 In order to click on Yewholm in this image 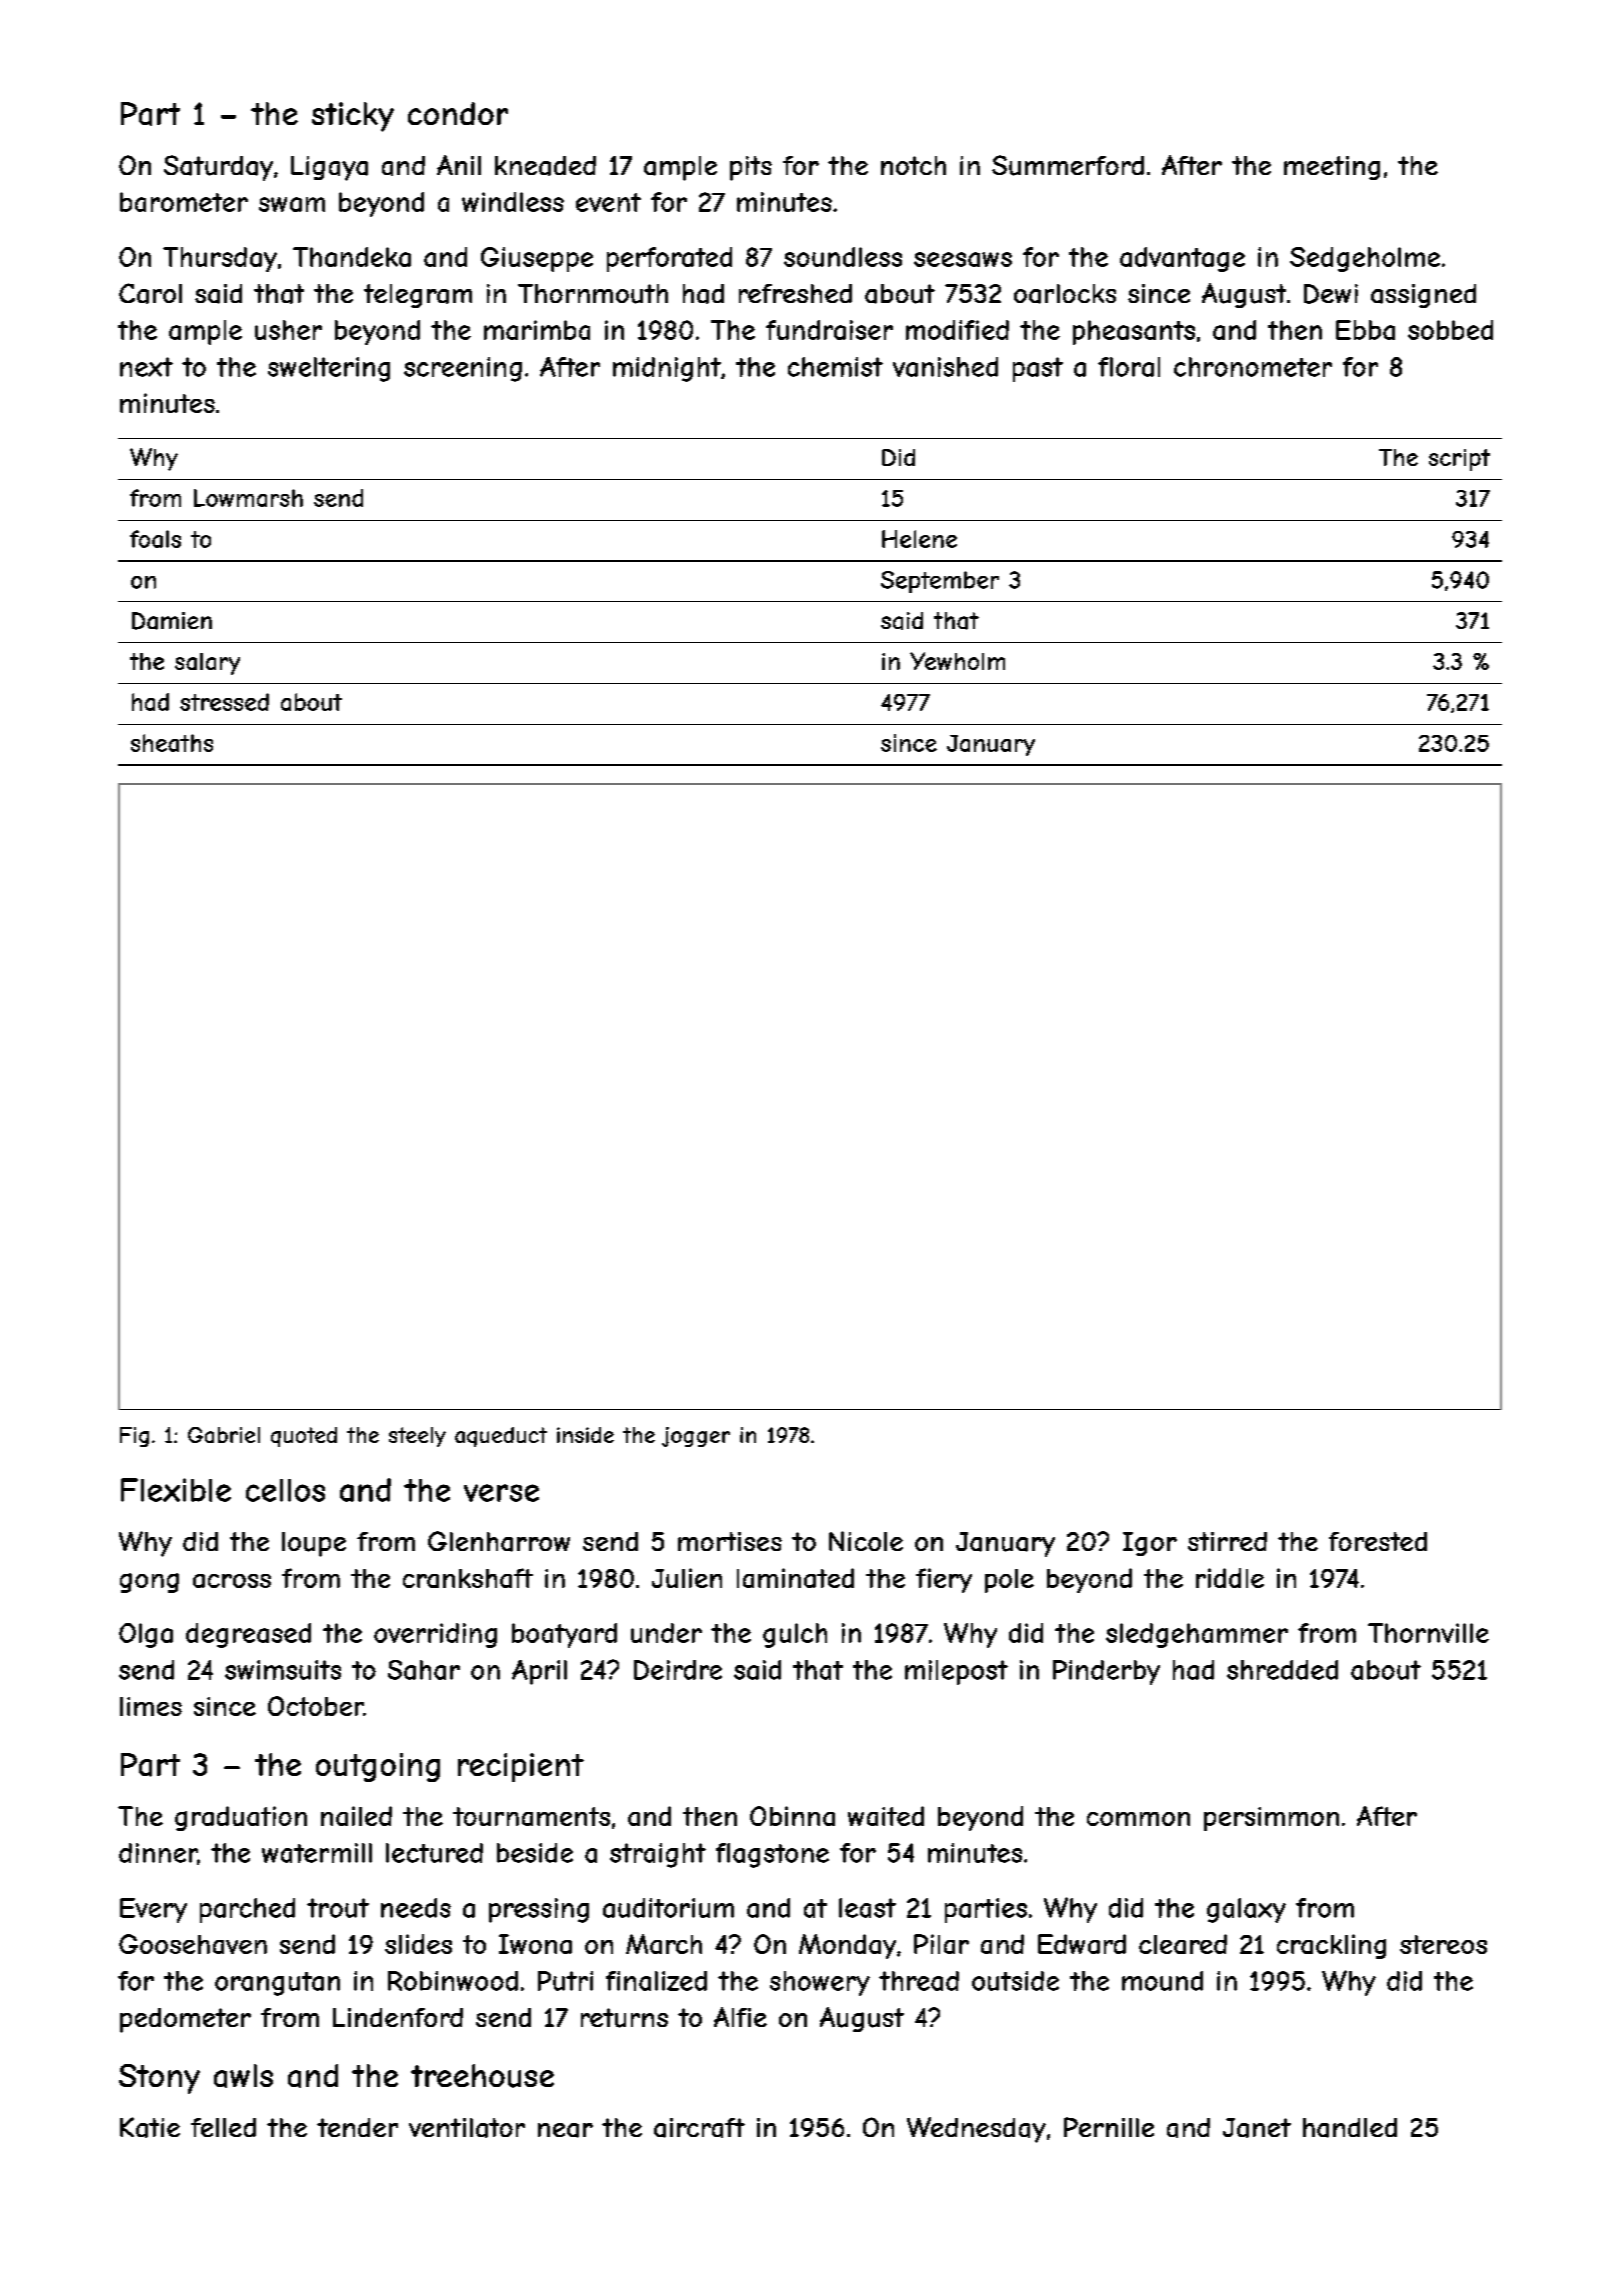, I will do `click(957, 661)`.
